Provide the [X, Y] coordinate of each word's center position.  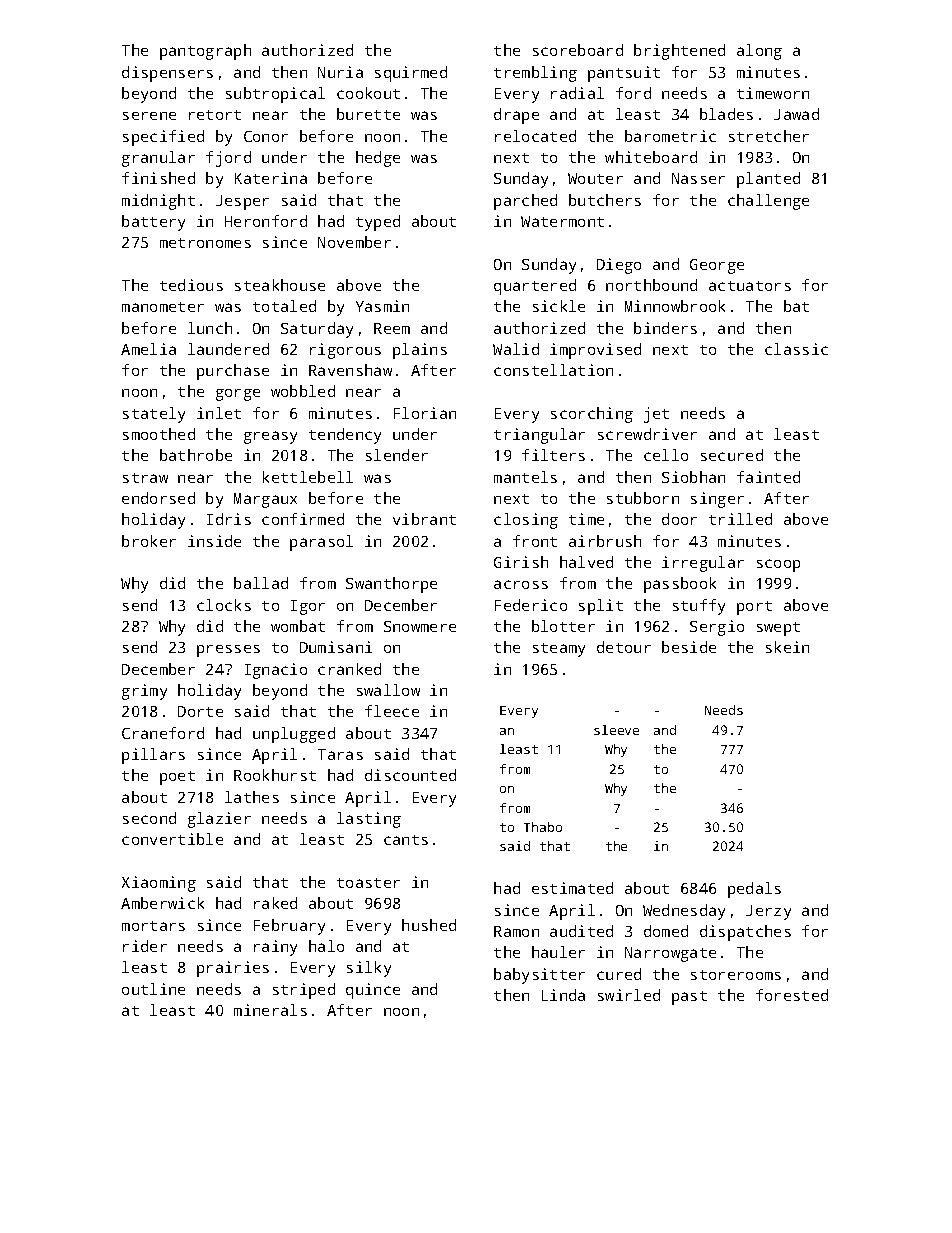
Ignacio [276, 671]
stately [154, 415]
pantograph [205, 52]
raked [275, 903]
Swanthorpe [391, 585]
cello [666, 455]
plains [420, 351]
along [759, 52]
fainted [768, 477]
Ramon [516, 931]
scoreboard [578, 50]
